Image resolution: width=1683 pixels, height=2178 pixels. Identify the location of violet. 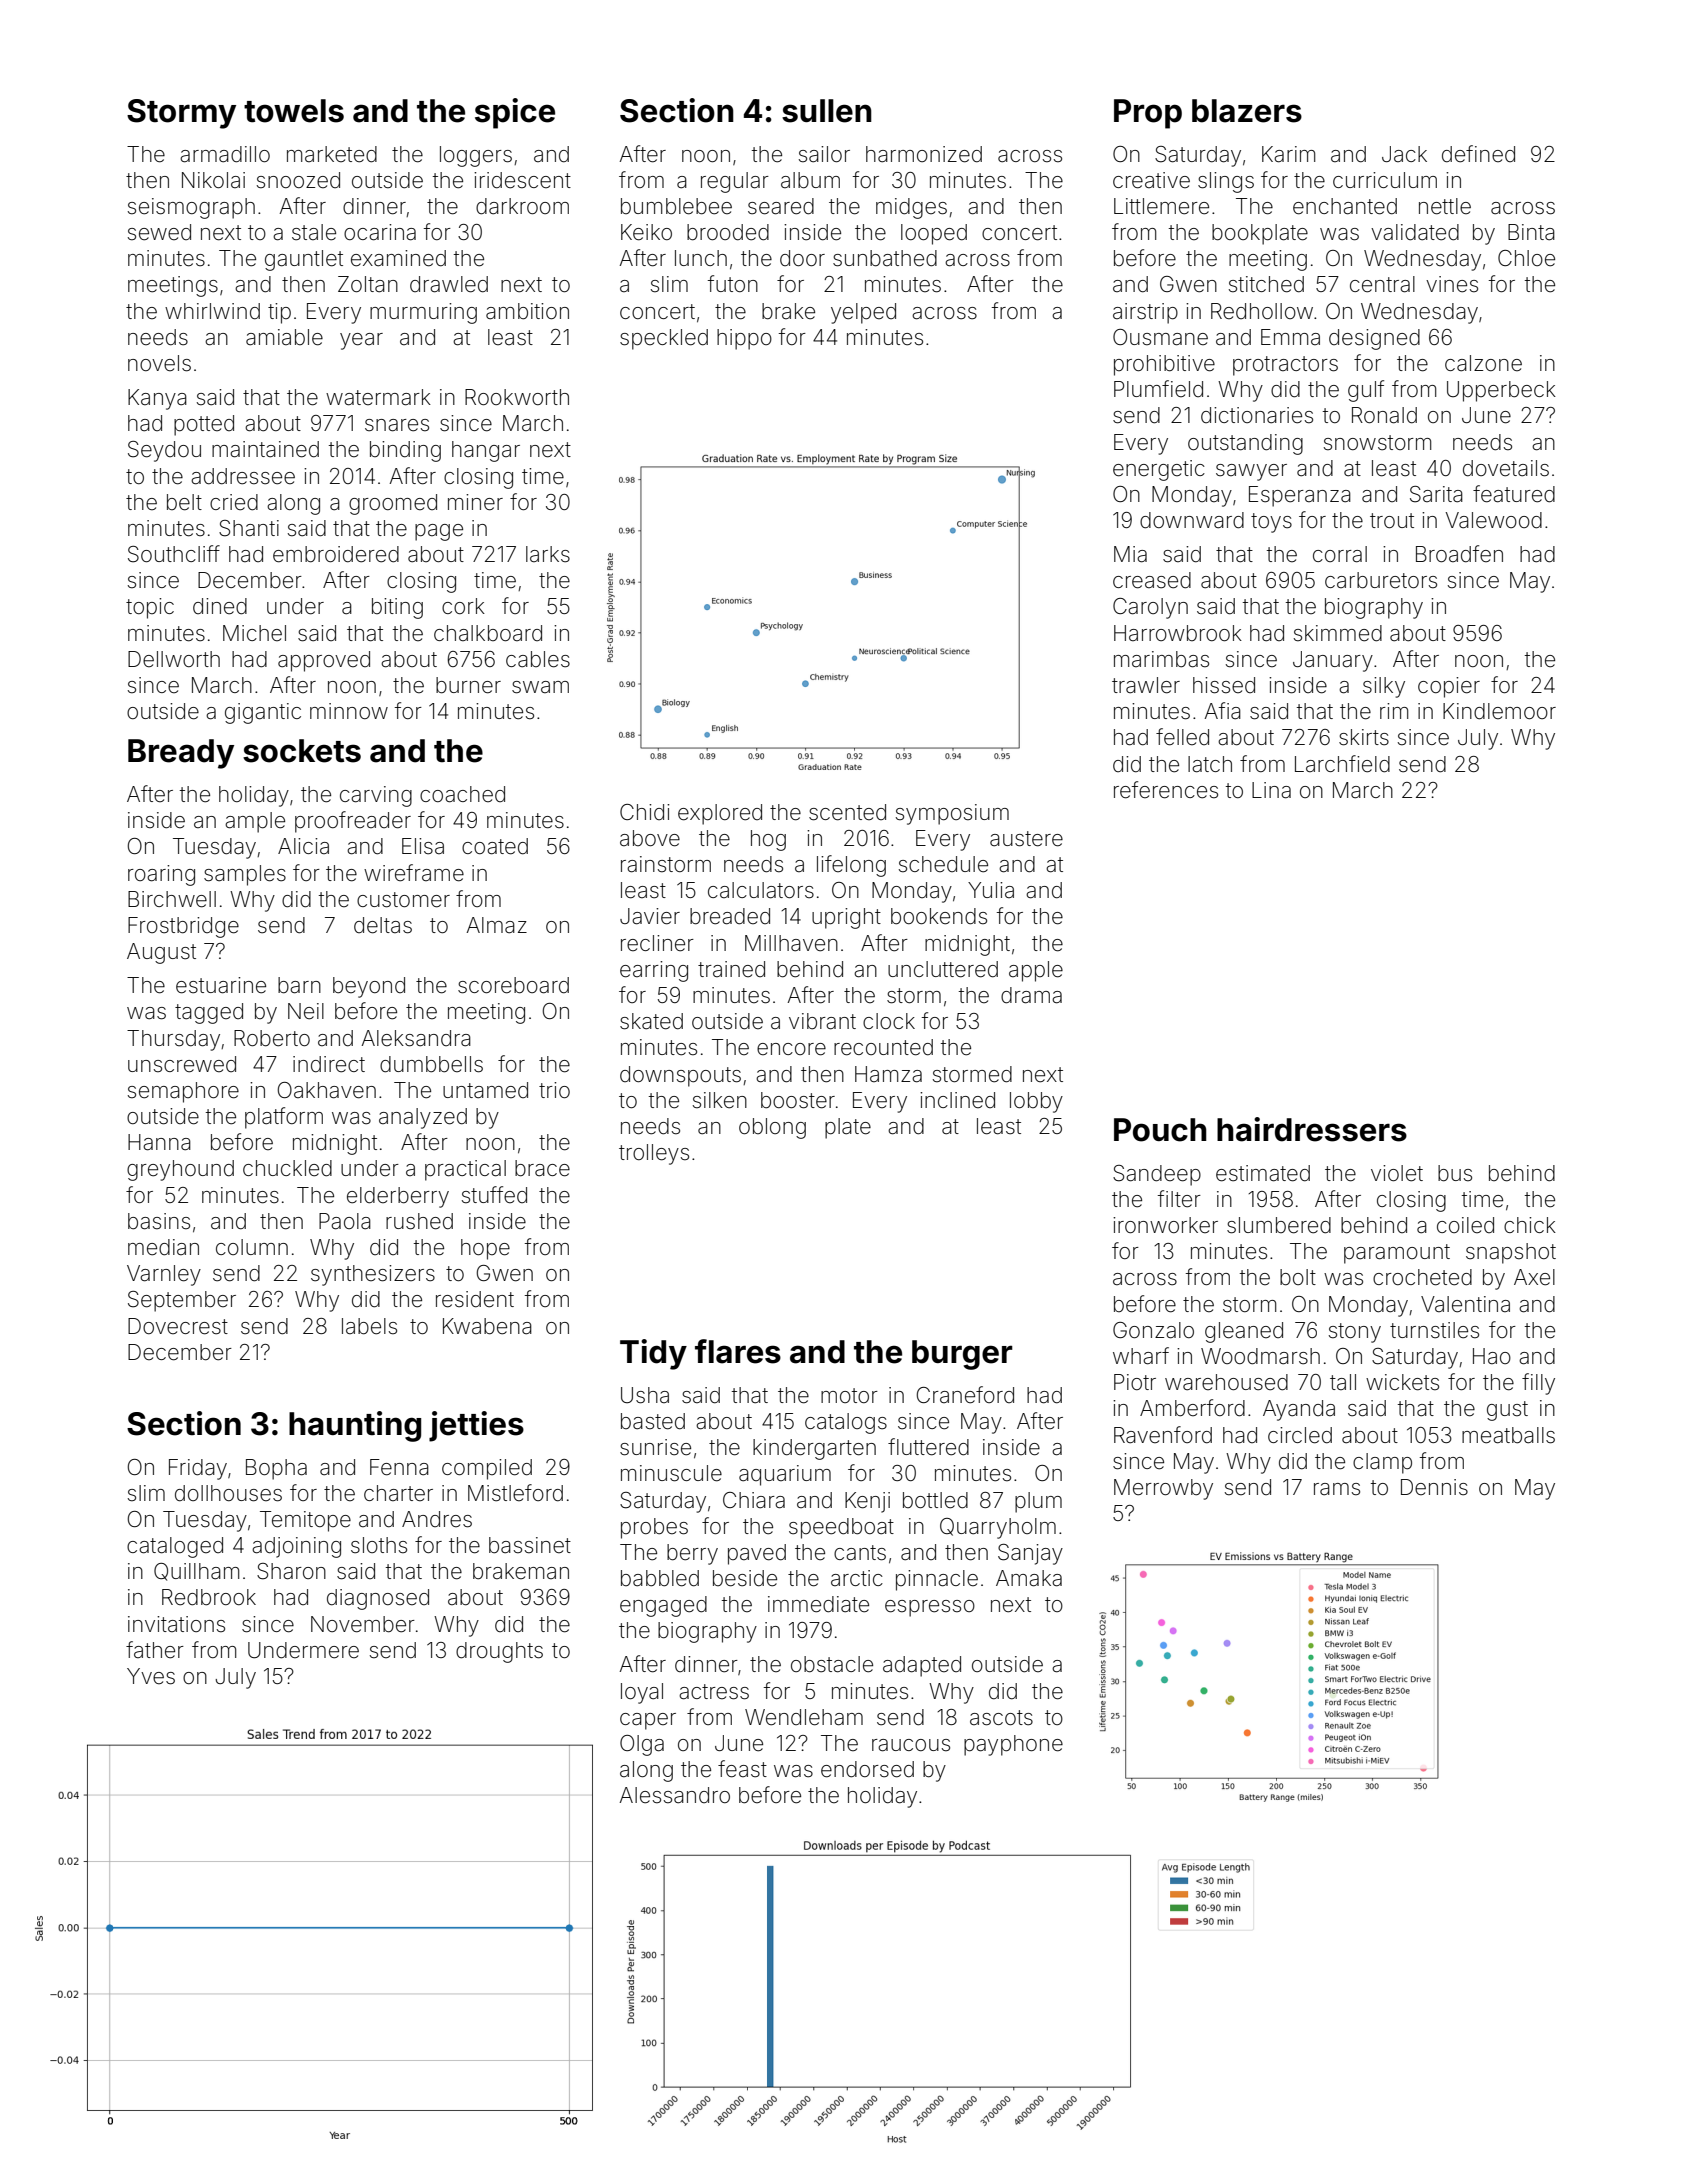
(1397, 1173).
